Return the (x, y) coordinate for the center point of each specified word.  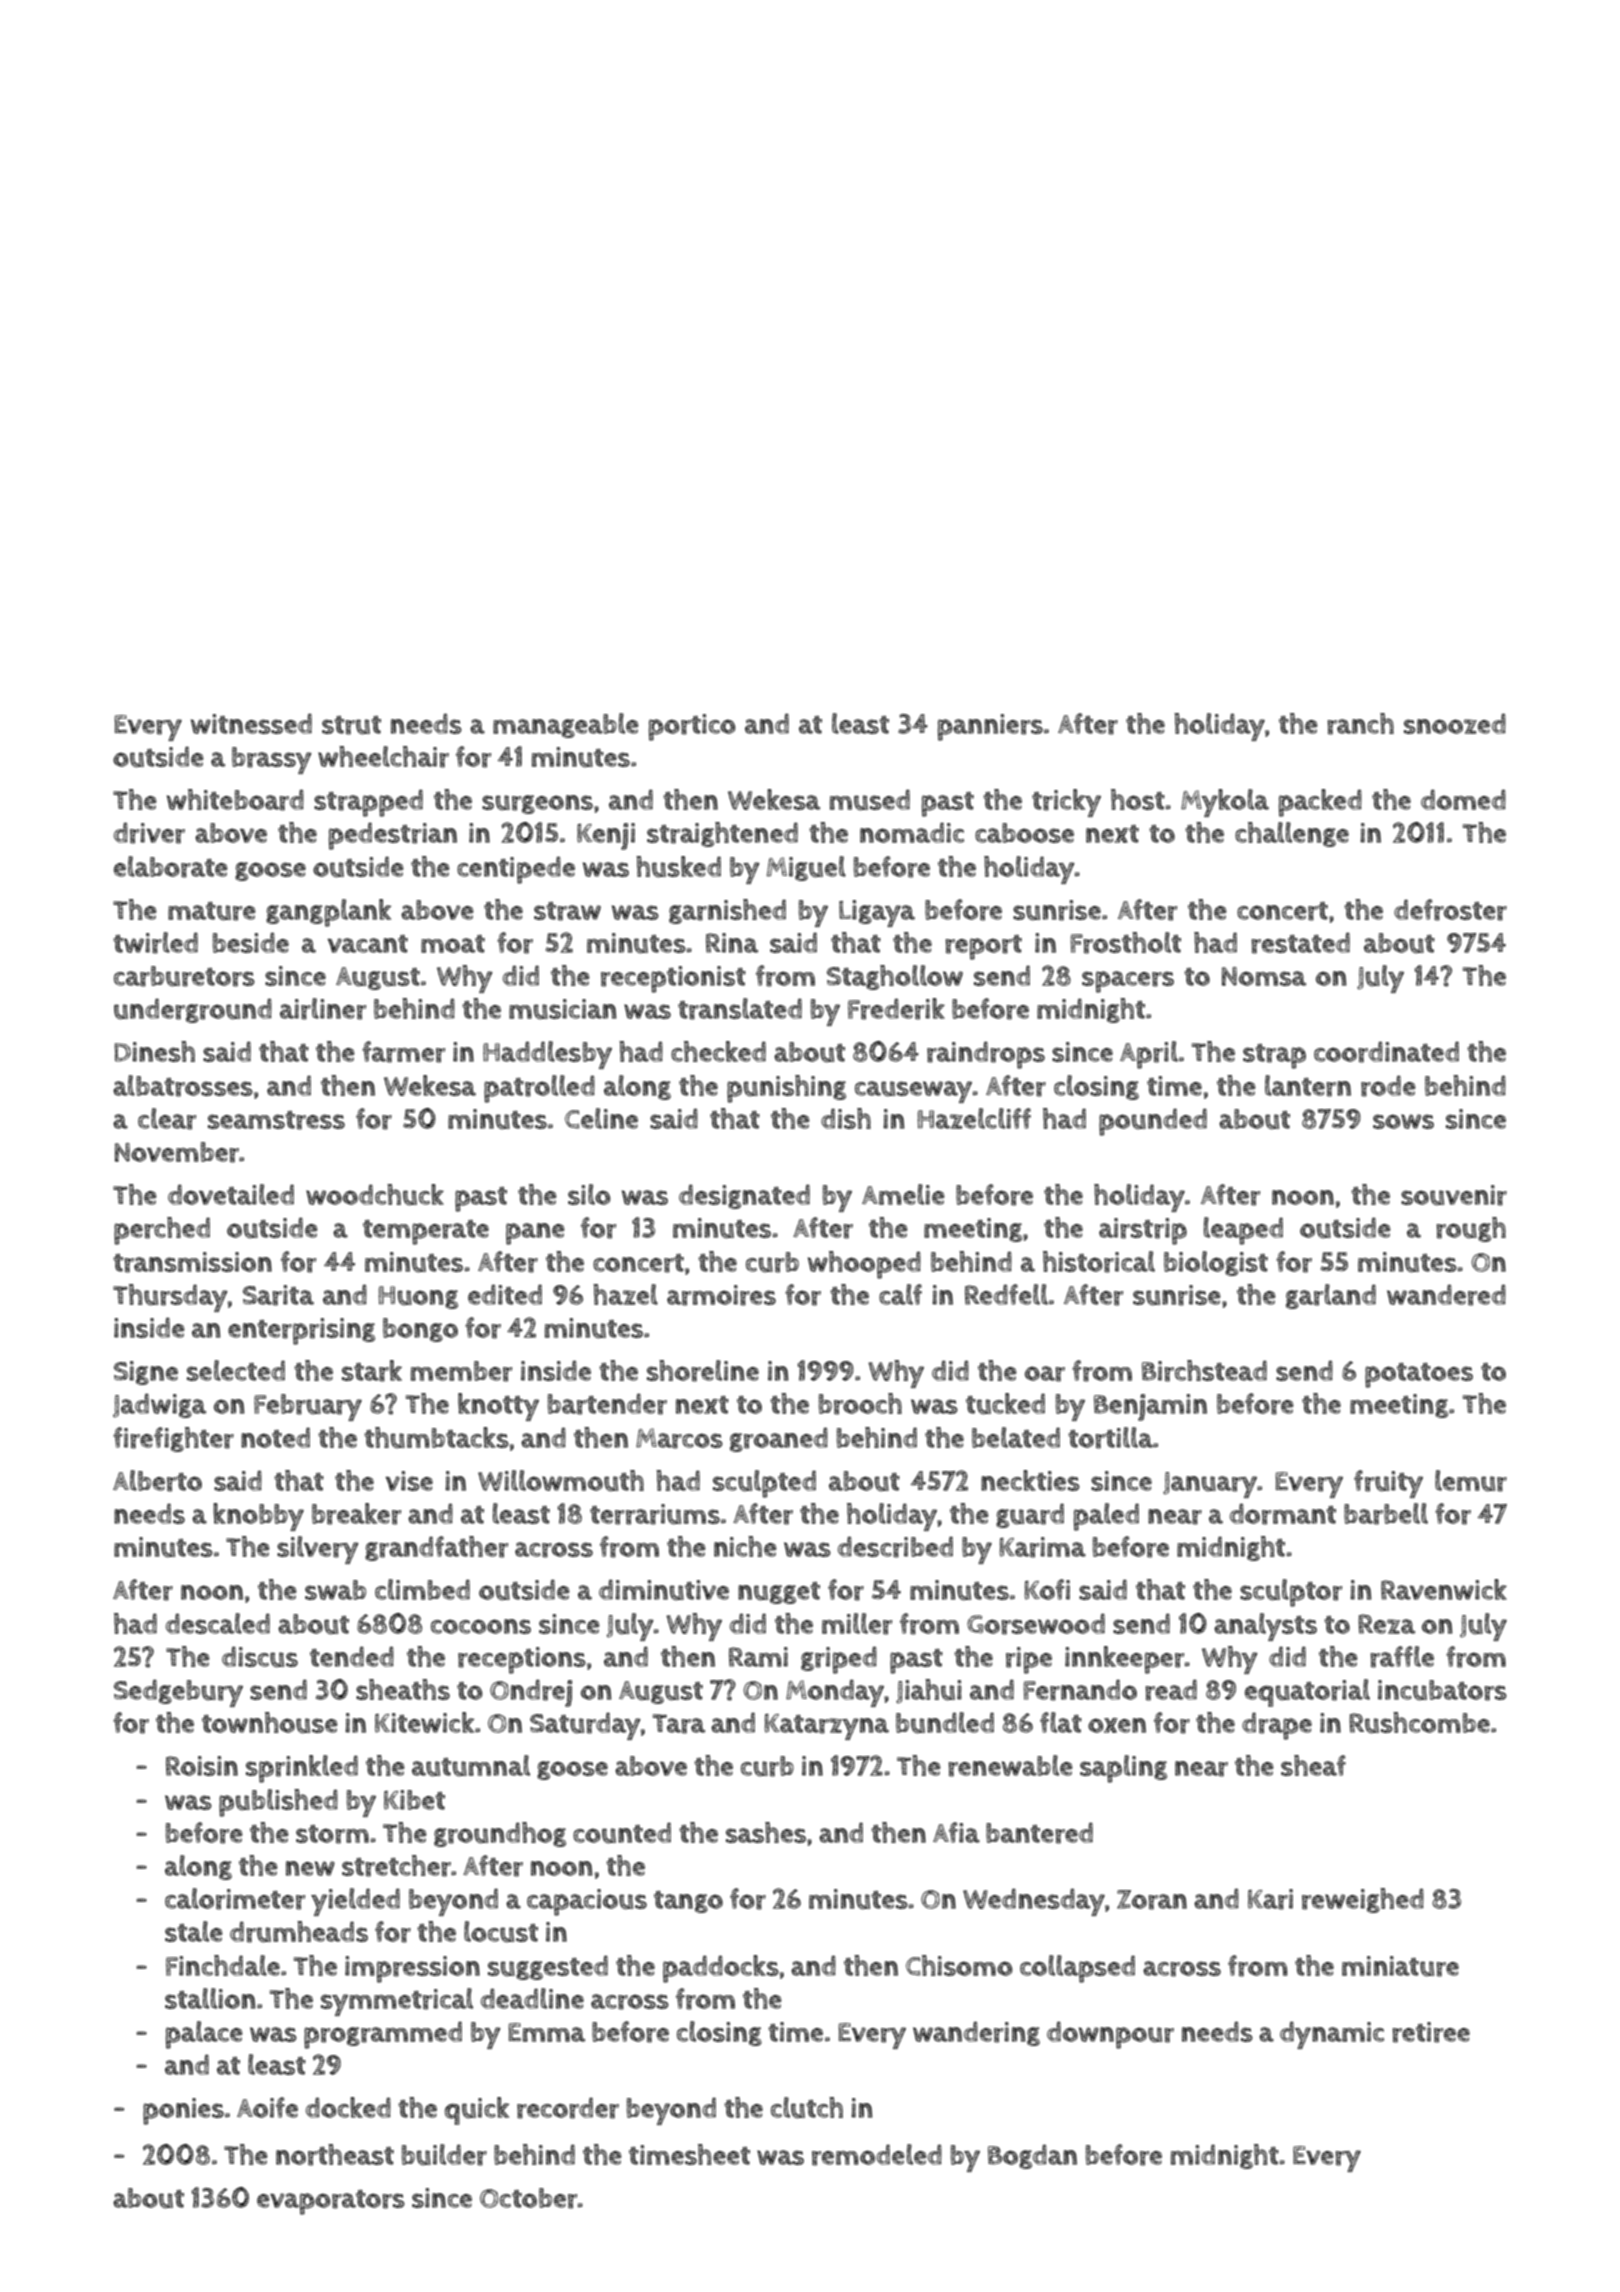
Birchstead (1204, 1371)
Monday (835, 1693)
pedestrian (393, 836)
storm (332, 1834)
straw (567, 911)
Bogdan (1032, 2156)
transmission (192, 1262)
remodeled (877, 2155)
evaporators (331, 2202)
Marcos (679, 1438)
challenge (1292, 834)
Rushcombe (1419, 1723)
